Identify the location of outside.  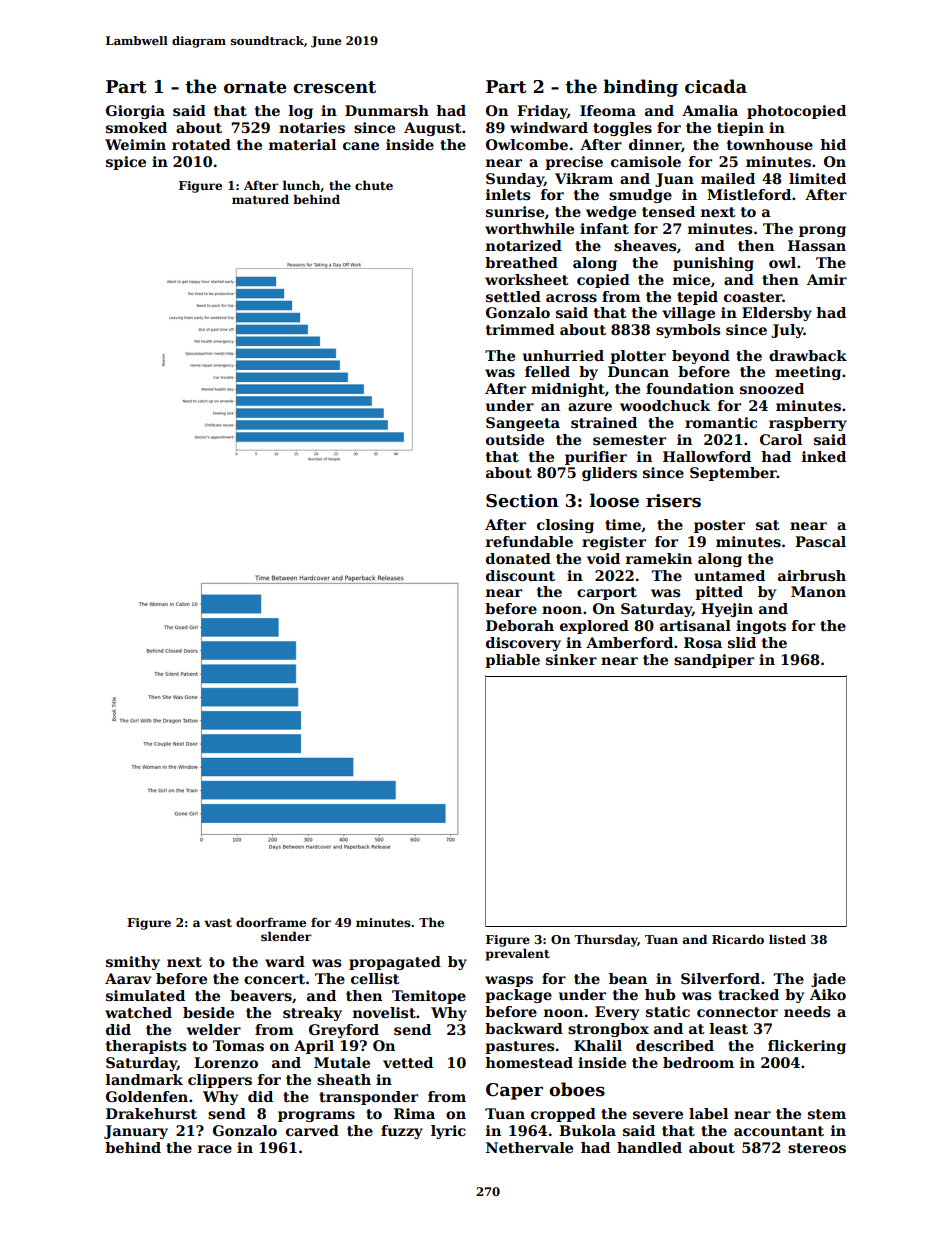
(515, 439).
